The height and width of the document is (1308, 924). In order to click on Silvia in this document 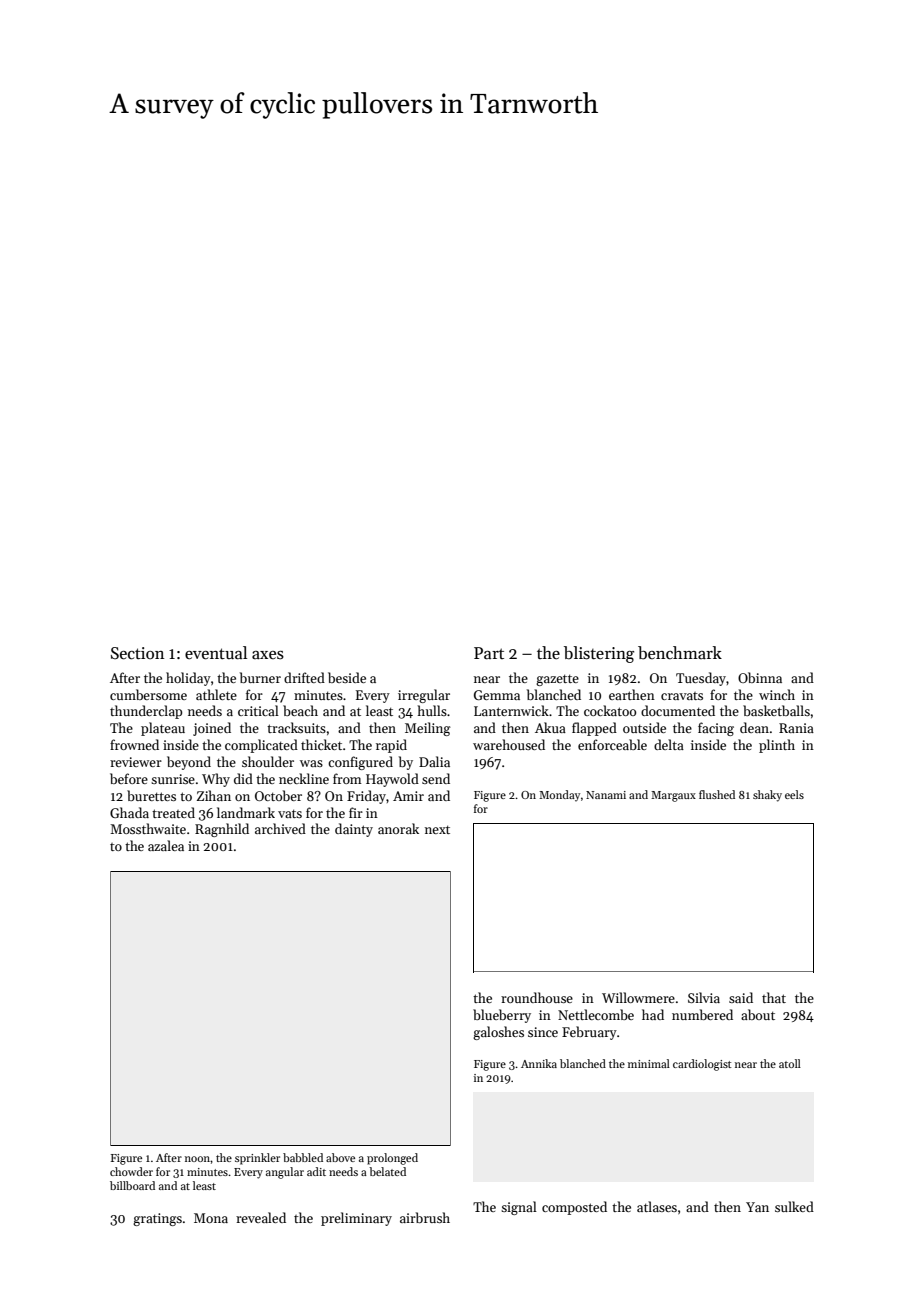, I will do `click(704, 997)`.
